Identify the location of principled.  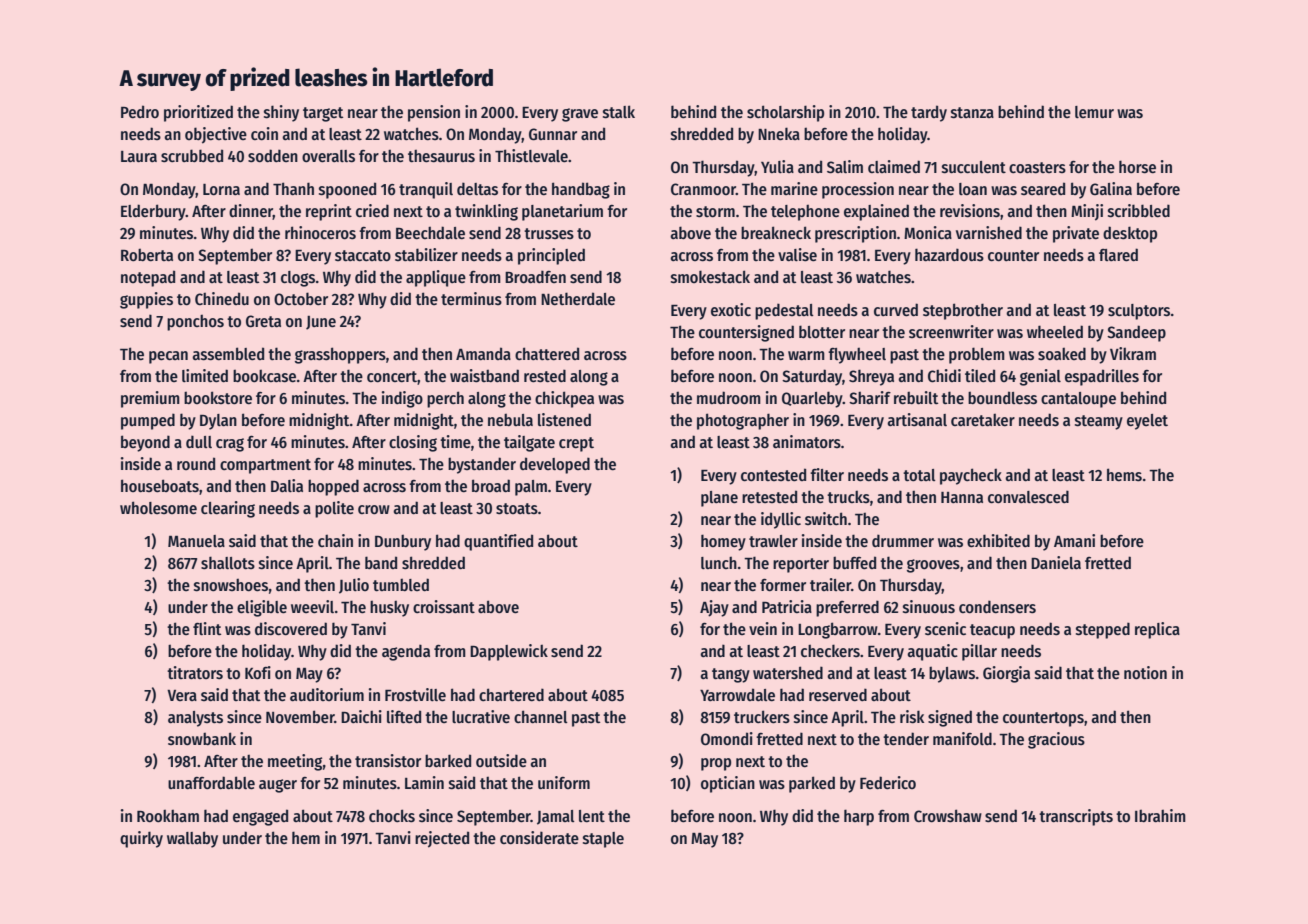
(551, 256).
